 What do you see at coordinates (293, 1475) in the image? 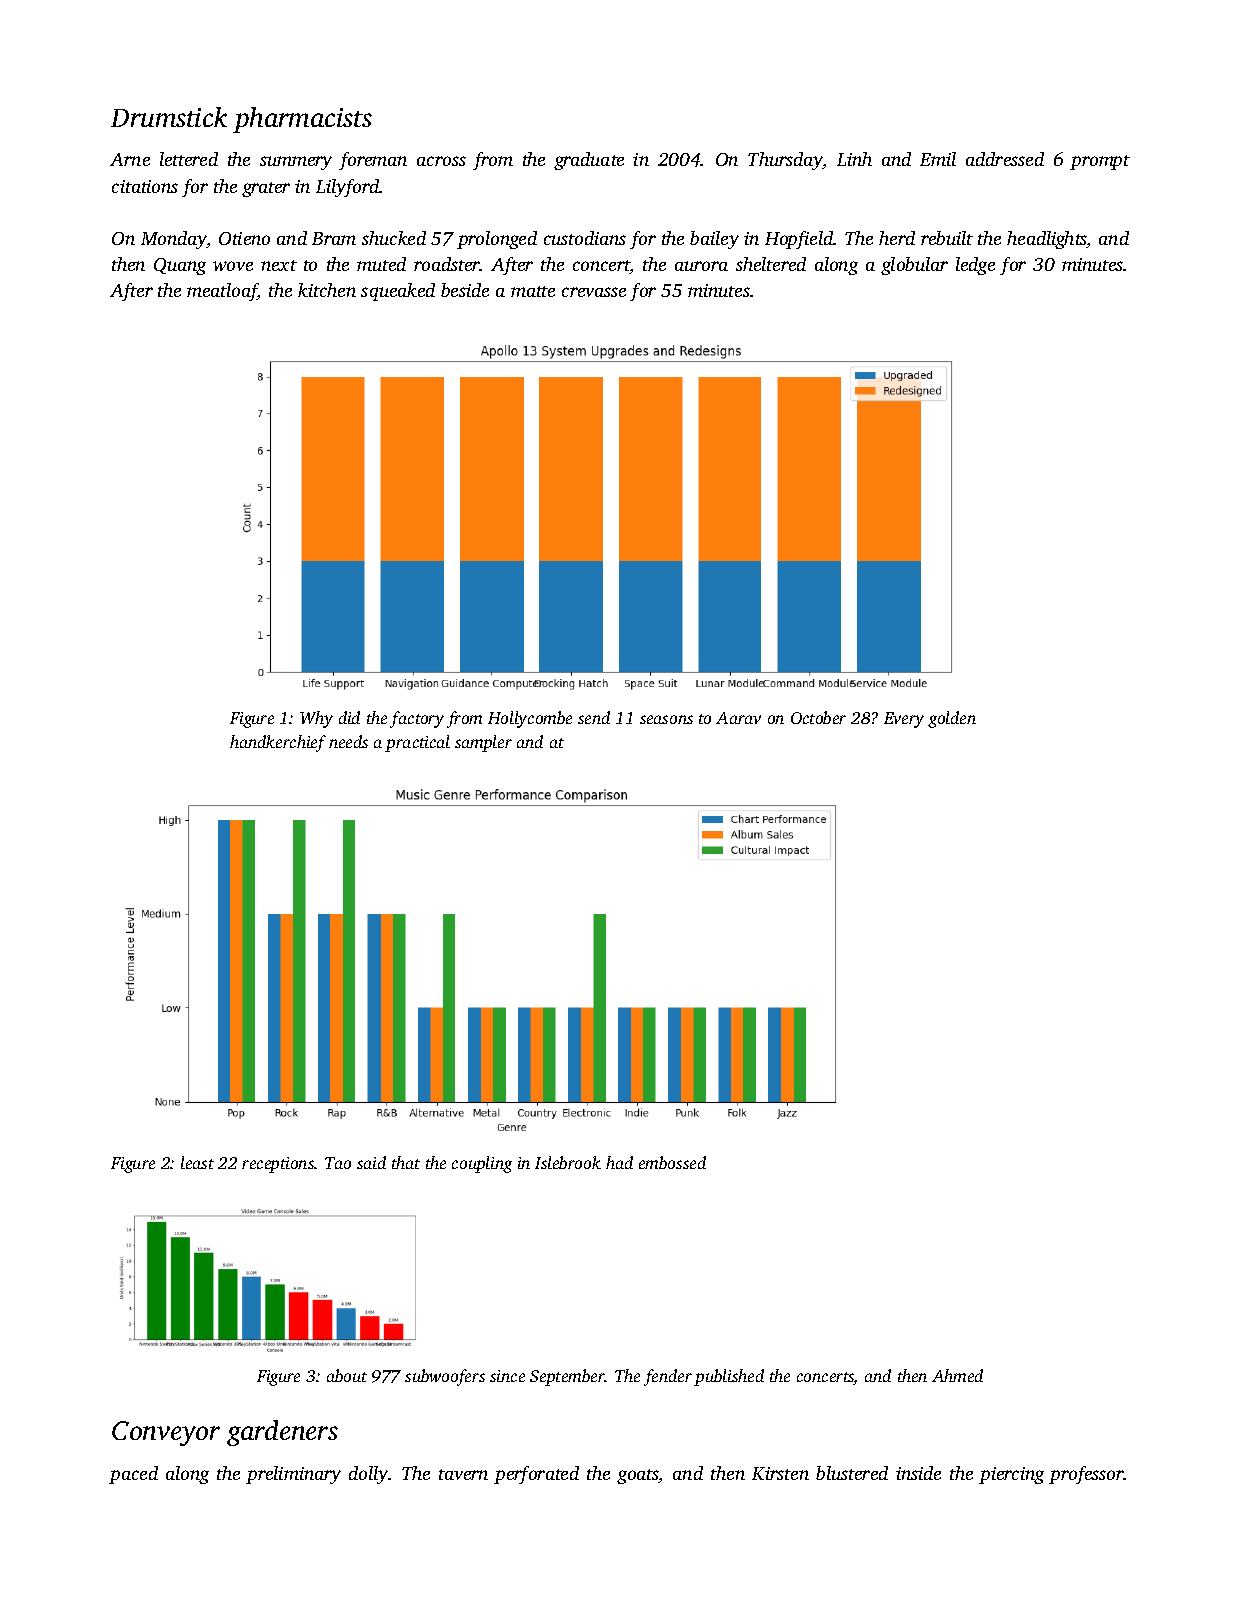
I see `preliminary` at bounding box center [293, 1475].
